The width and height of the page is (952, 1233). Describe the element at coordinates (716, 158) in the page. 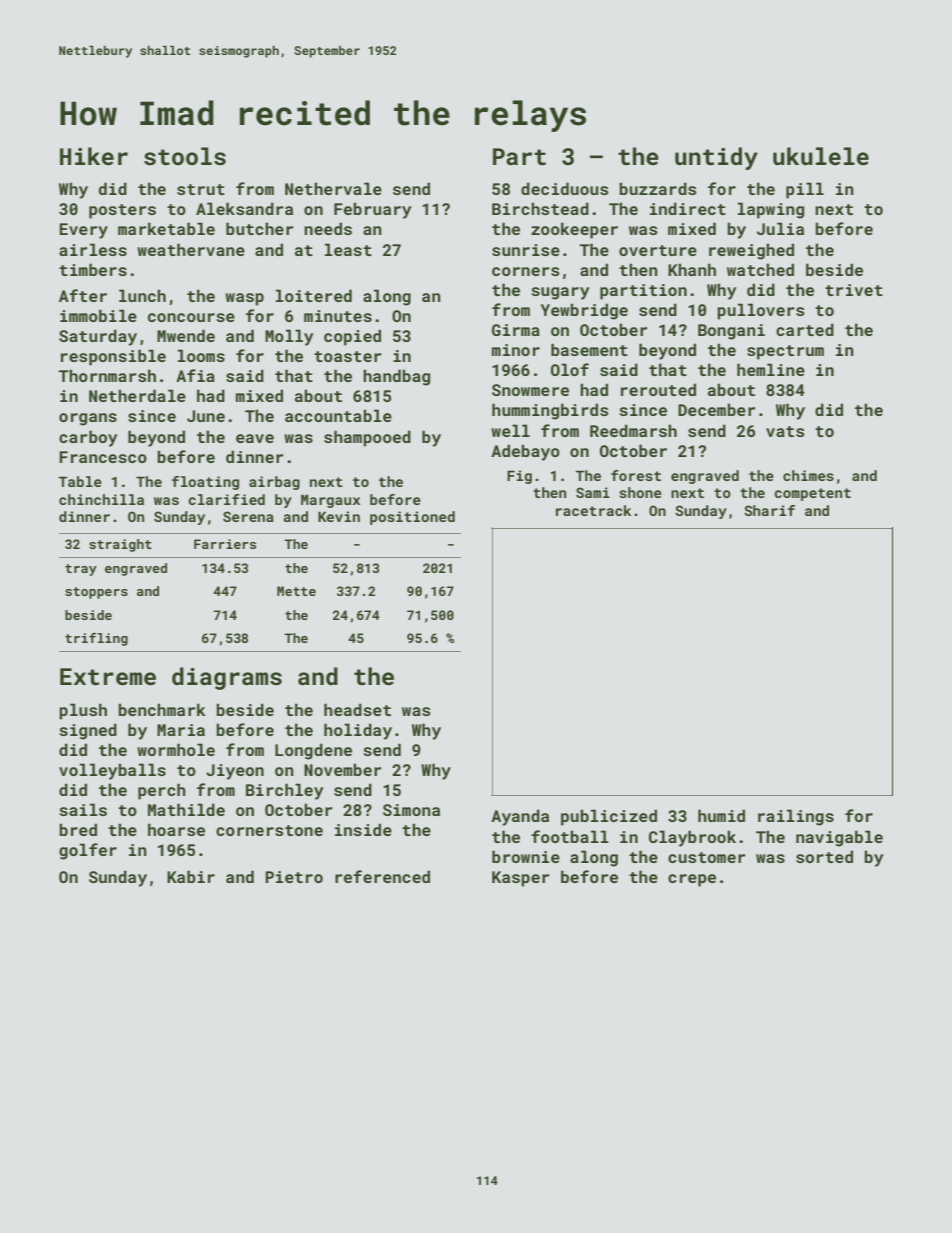

I see `untidy` at that location.
